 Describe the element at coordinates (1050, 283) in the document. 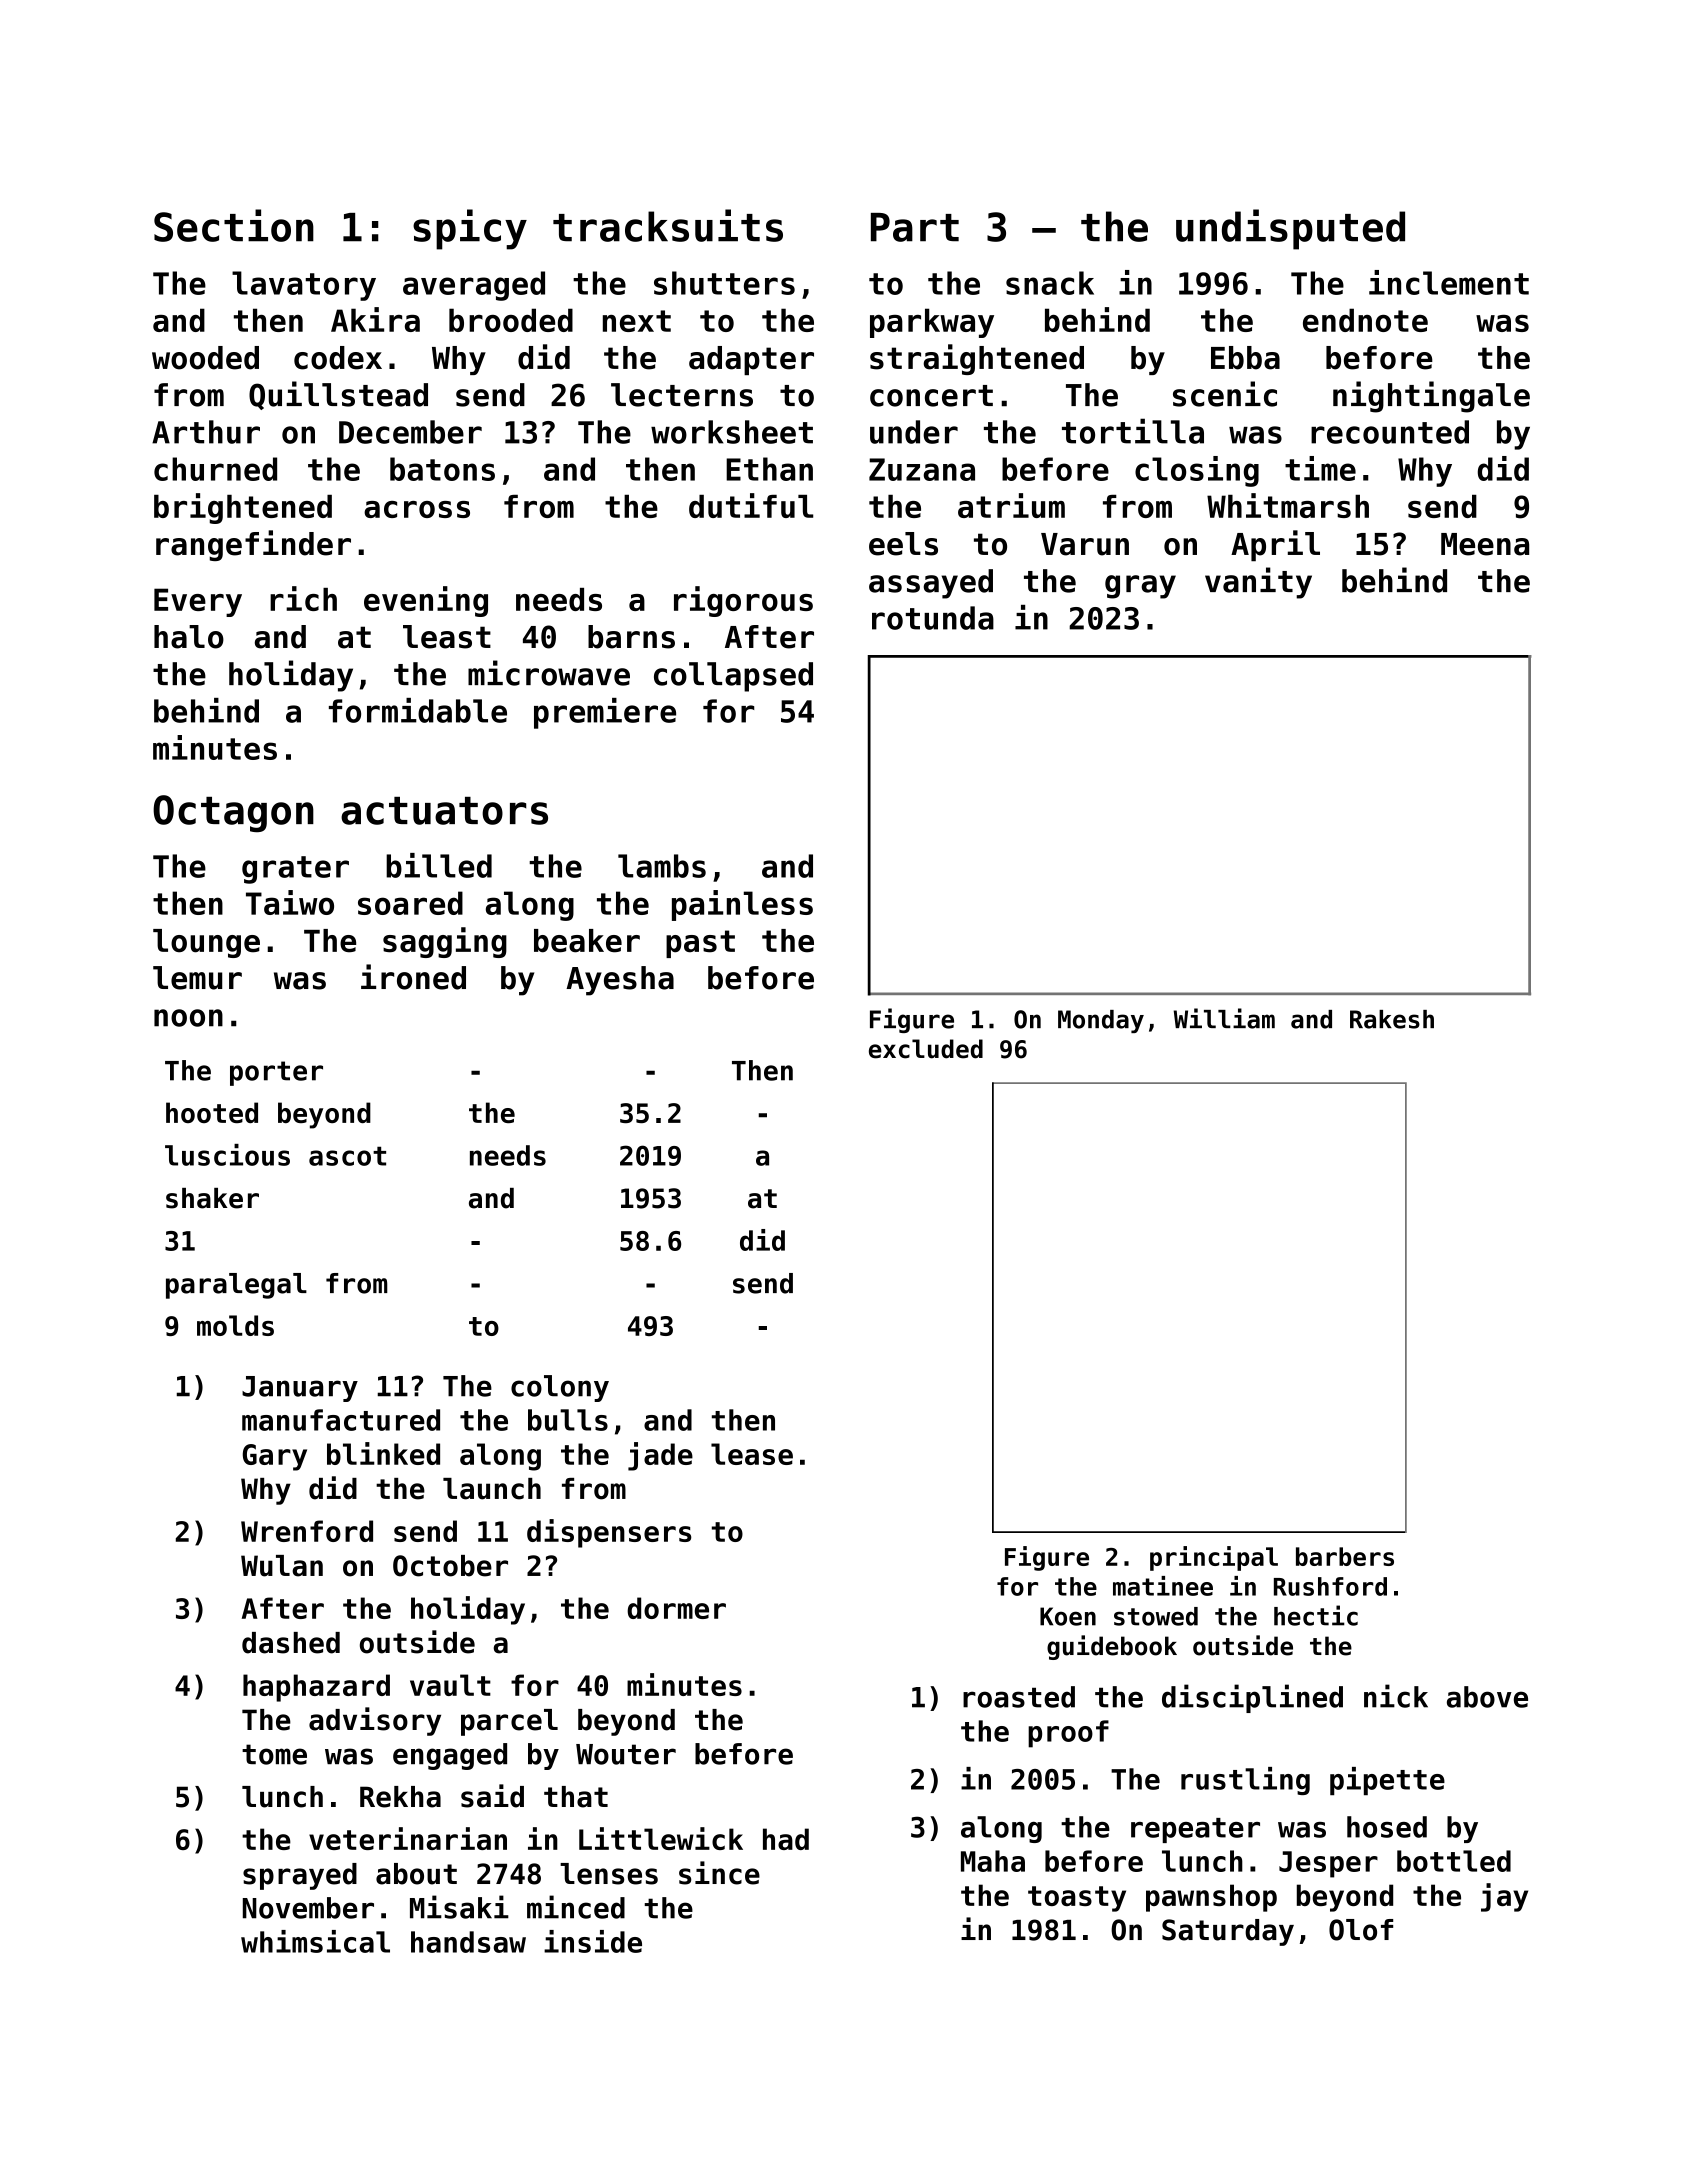

I see `snack` at that location.
